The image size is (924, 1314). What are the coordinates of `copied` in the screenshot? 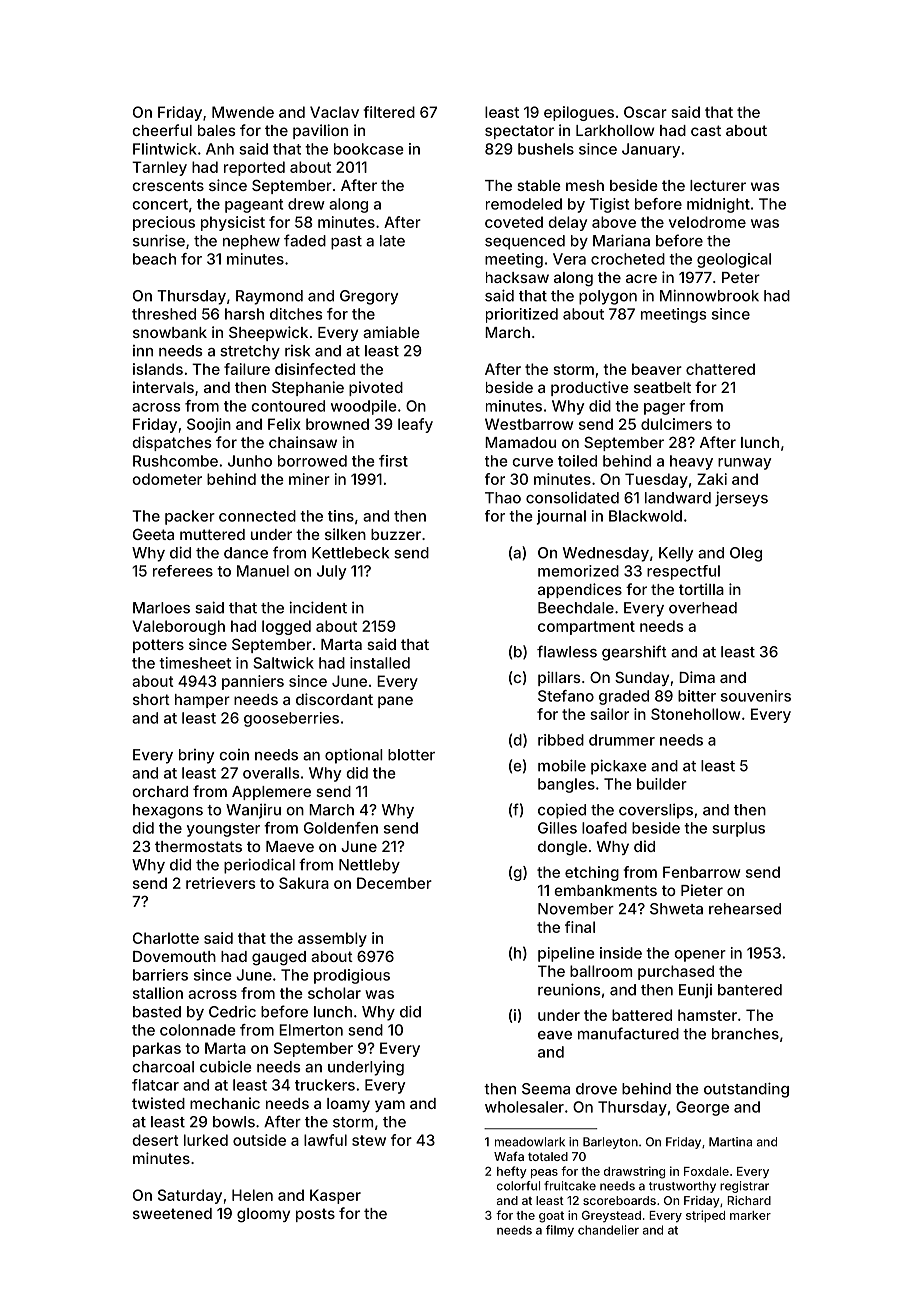 It's located at (562, 811).
